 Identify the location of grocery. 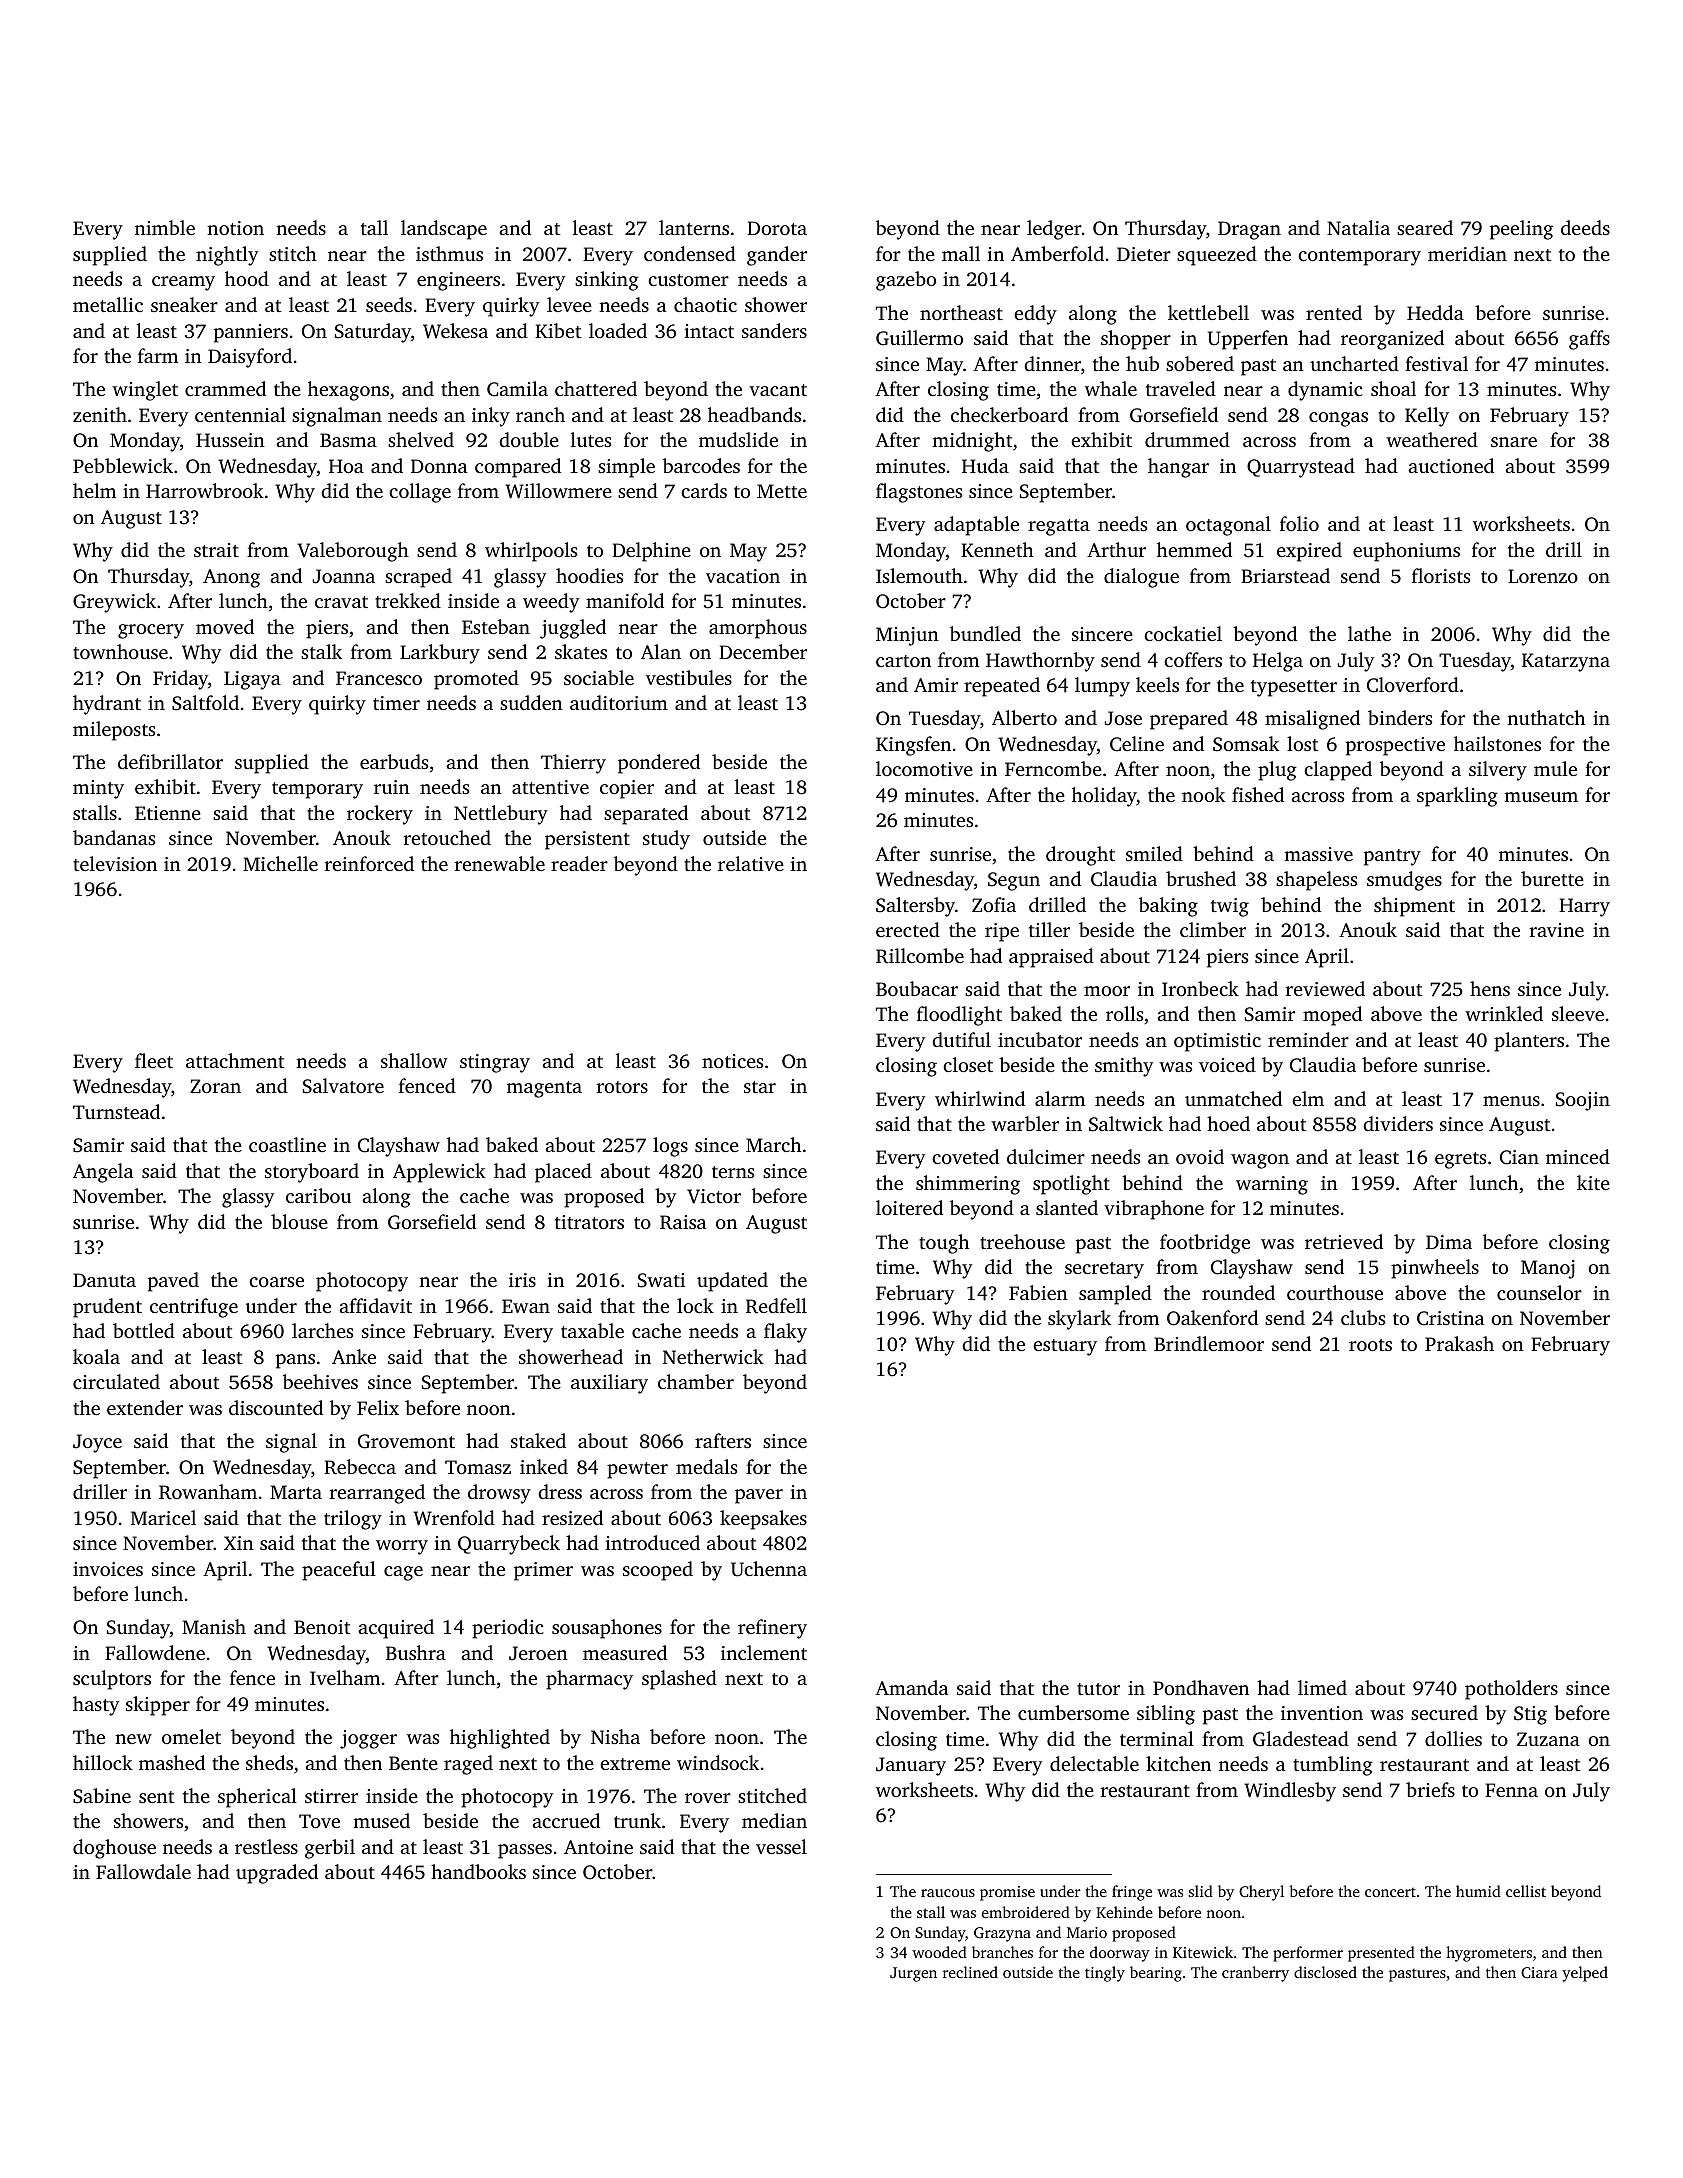
(151, 631).
